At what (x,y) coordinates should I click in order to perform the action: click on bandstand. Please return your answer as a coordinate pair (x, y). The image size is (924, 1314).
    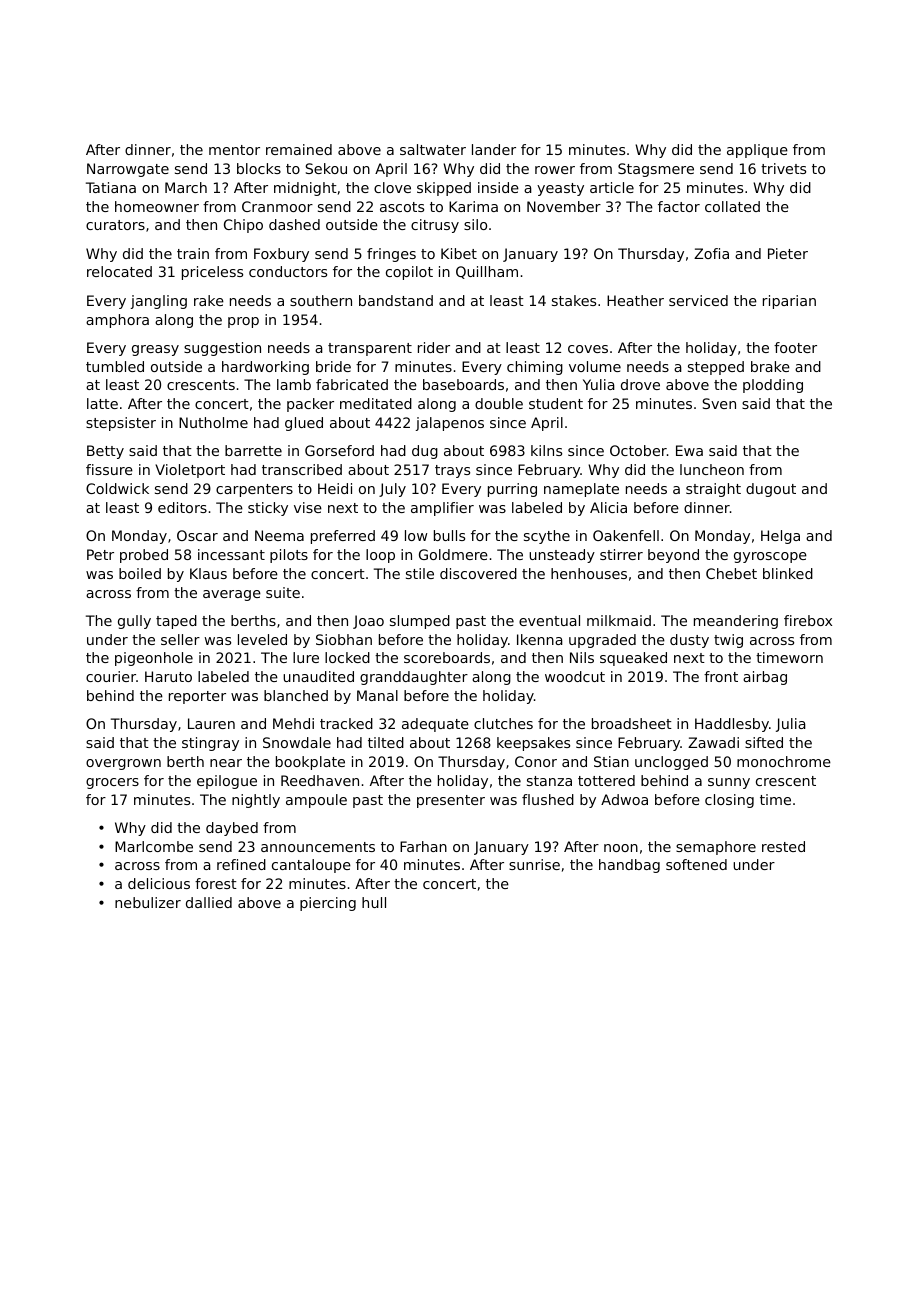
    Looking at the image, I should click on (396, 300).
